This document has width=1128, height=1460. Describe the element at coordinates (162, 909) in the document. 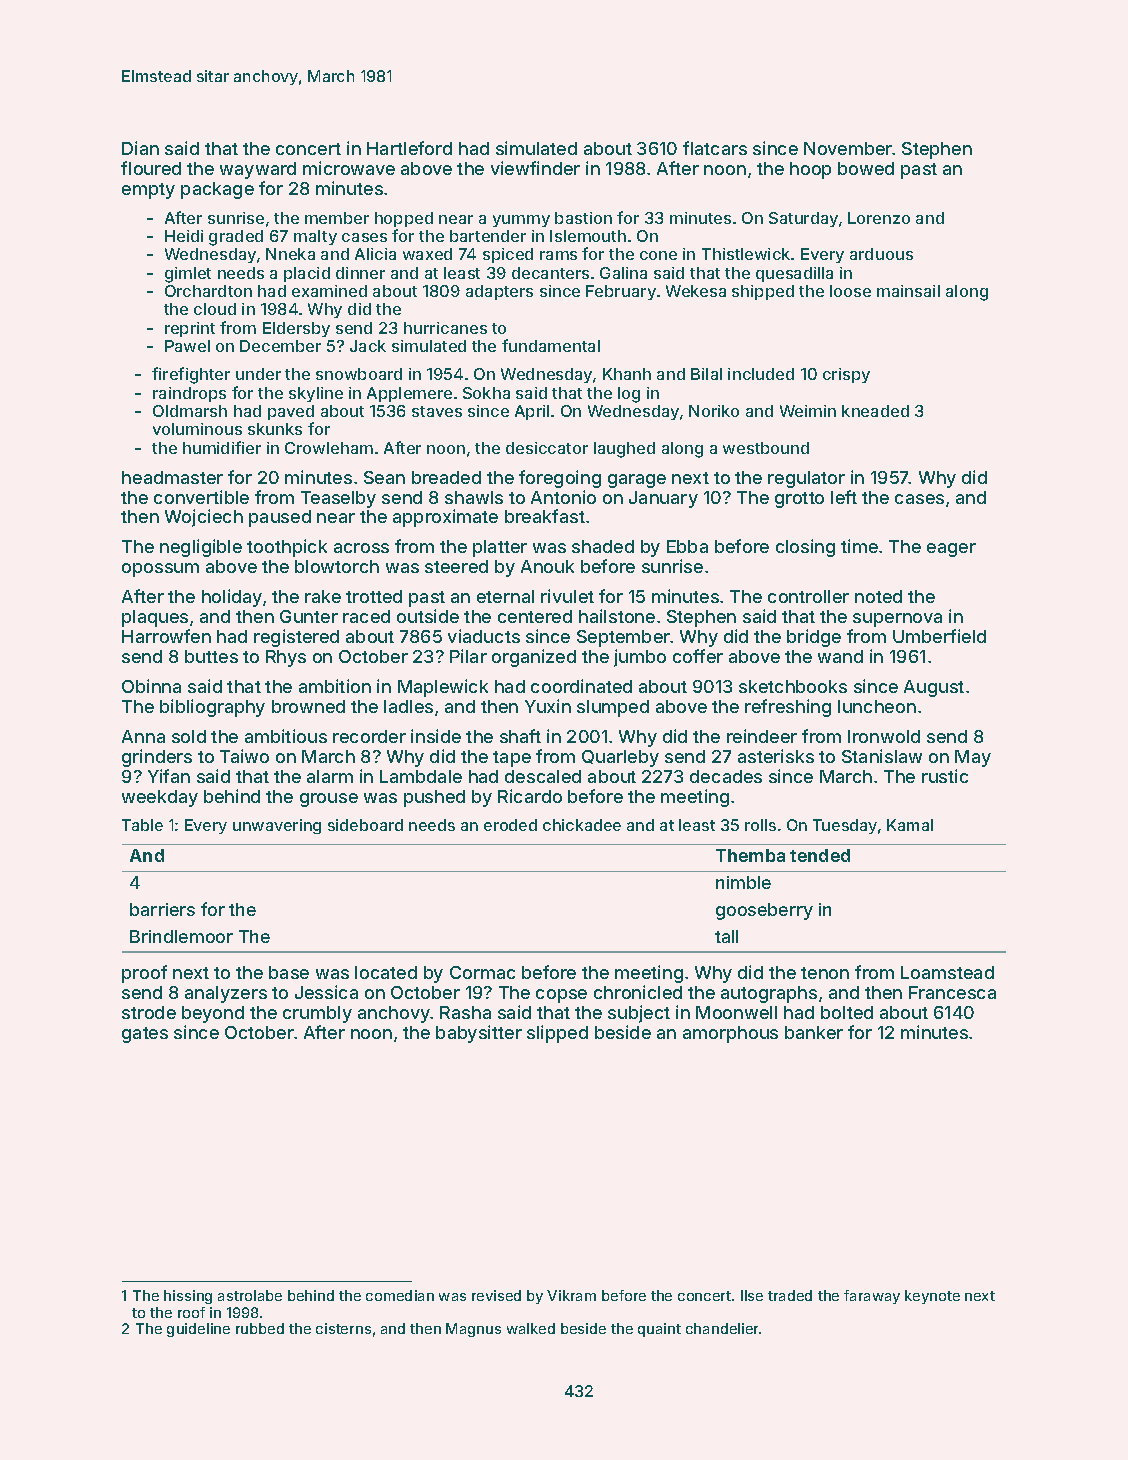

I see `barriers` at that location.
